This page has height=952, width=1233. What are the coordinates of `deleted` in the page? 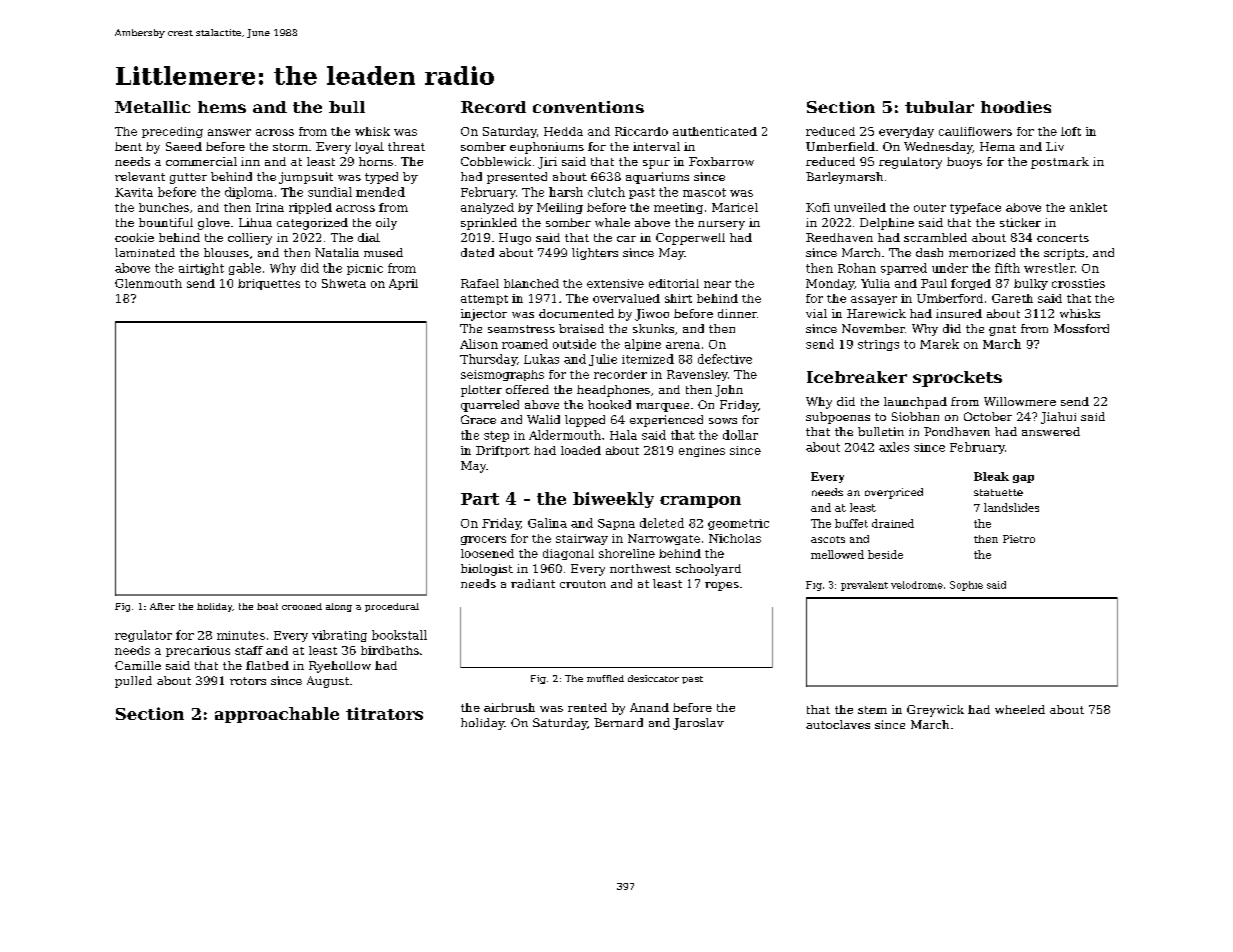 It's located at (662, 523).
